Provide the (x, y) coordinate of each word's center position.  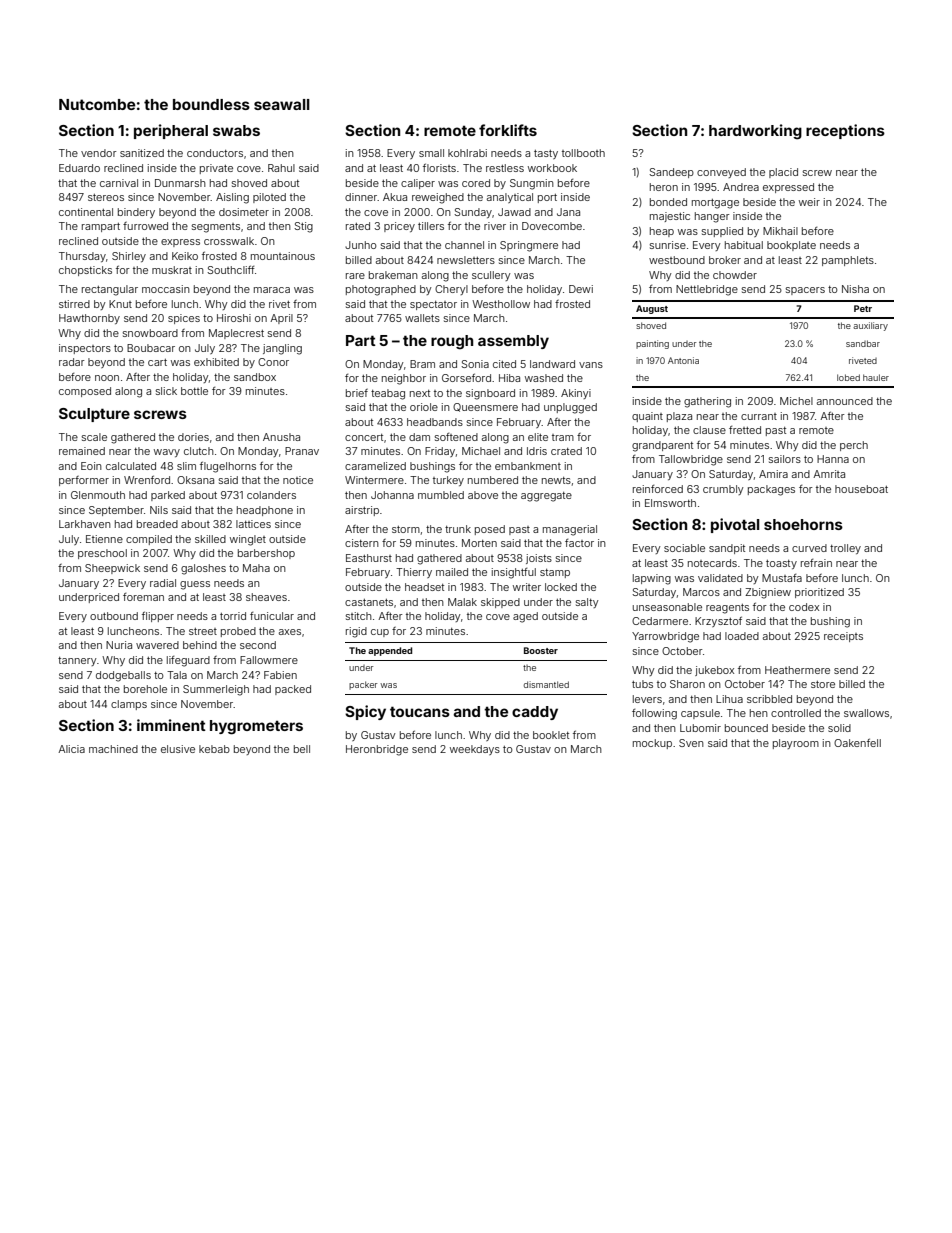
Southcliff (231, 269)
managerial (570, 530)
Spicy (365, 712)
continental (86, 212)
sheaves (266, 597)
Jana (568, 212)
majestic (670, 217)
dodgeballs (123, 676)
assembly (513, 342)
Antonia (683, 360)
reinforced (658, 489)
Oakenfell (857, 742)
